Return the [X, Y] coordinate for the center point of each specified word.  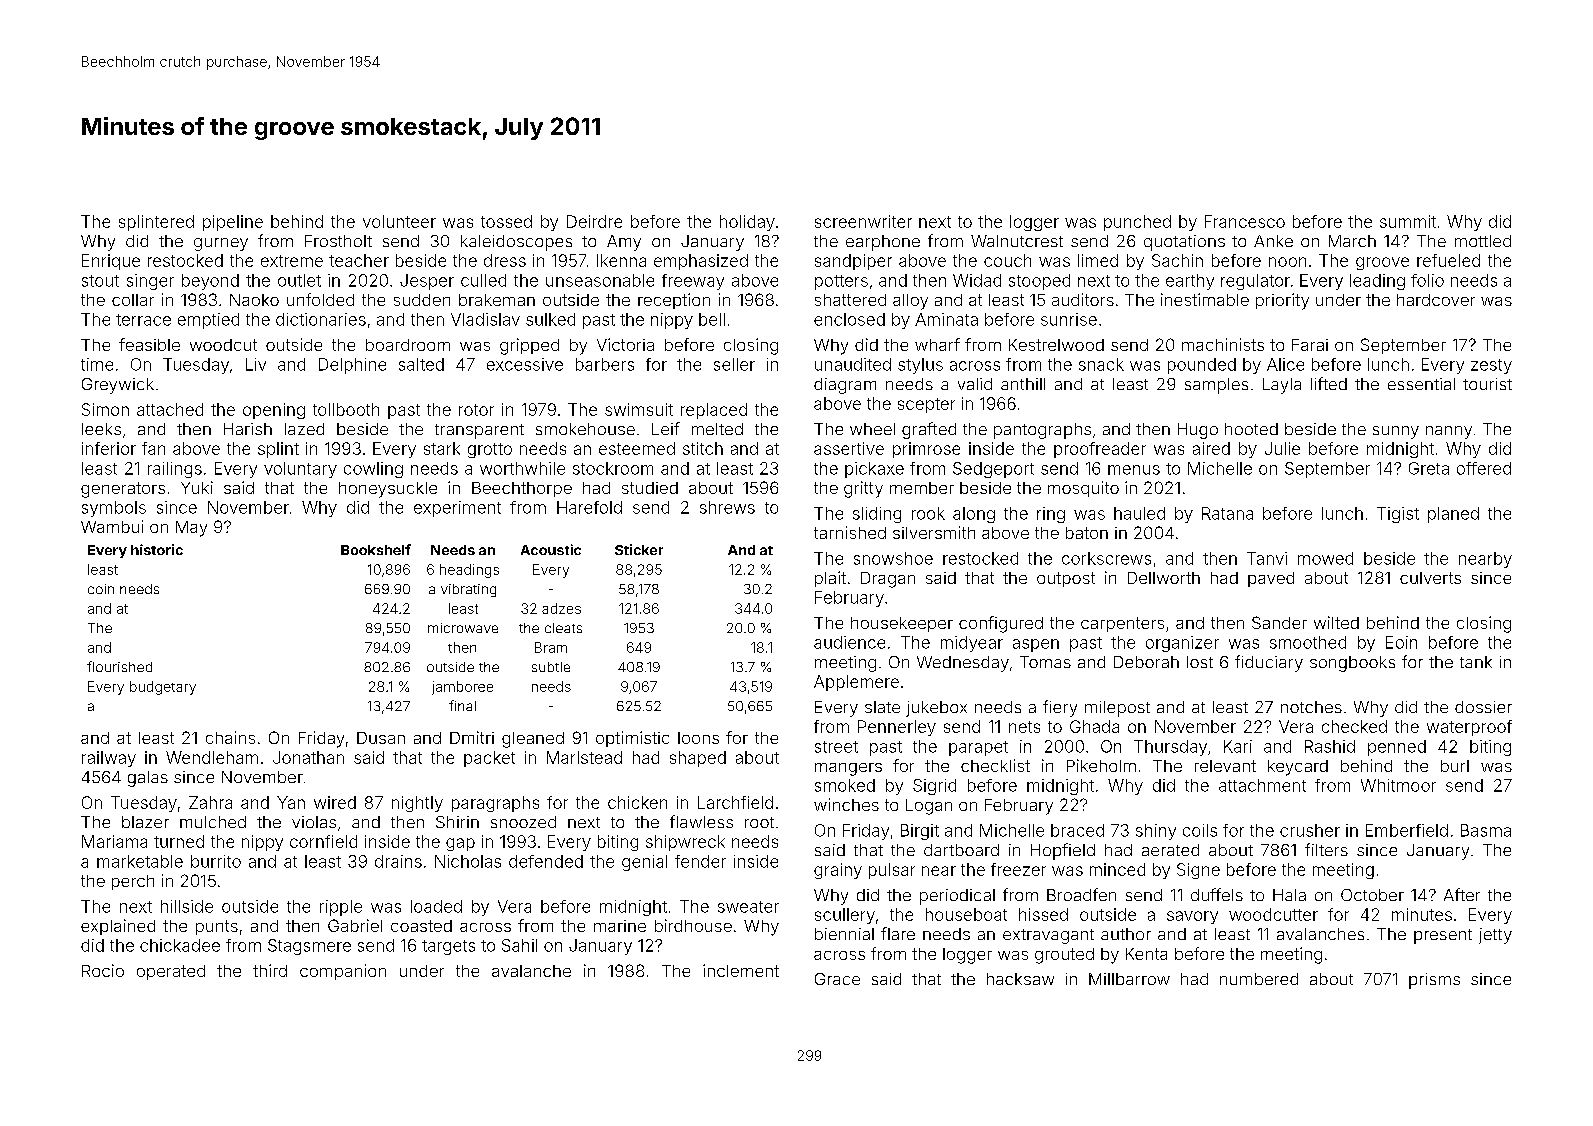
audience [849, 642]
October [1372, 895]
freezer [1018, 869]
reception [674, 301]
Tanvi [1267, 558]
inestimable [1205, 299]
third [270, 970]
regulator [1255, 282]
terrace [143, 320]
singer [150, 282]
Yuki [197, 487]
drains [398, 861]
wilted [1336, 622]
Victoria [625, 344]
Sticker [639, 549]
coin [101, 589]
